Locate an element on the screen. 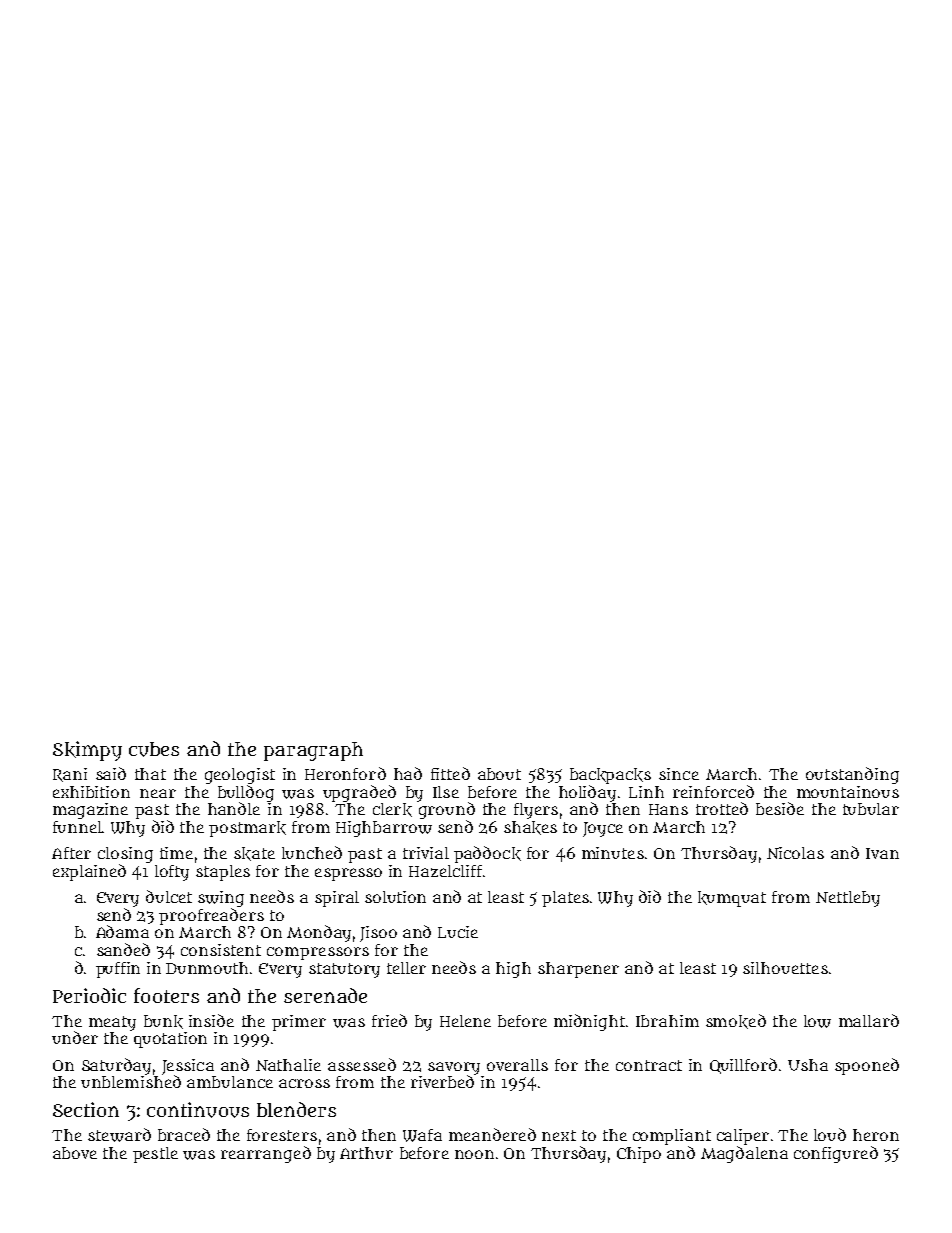 The height and width of the screenshot is (1233, 952). outstanding is located at coordinates (852, 775).
